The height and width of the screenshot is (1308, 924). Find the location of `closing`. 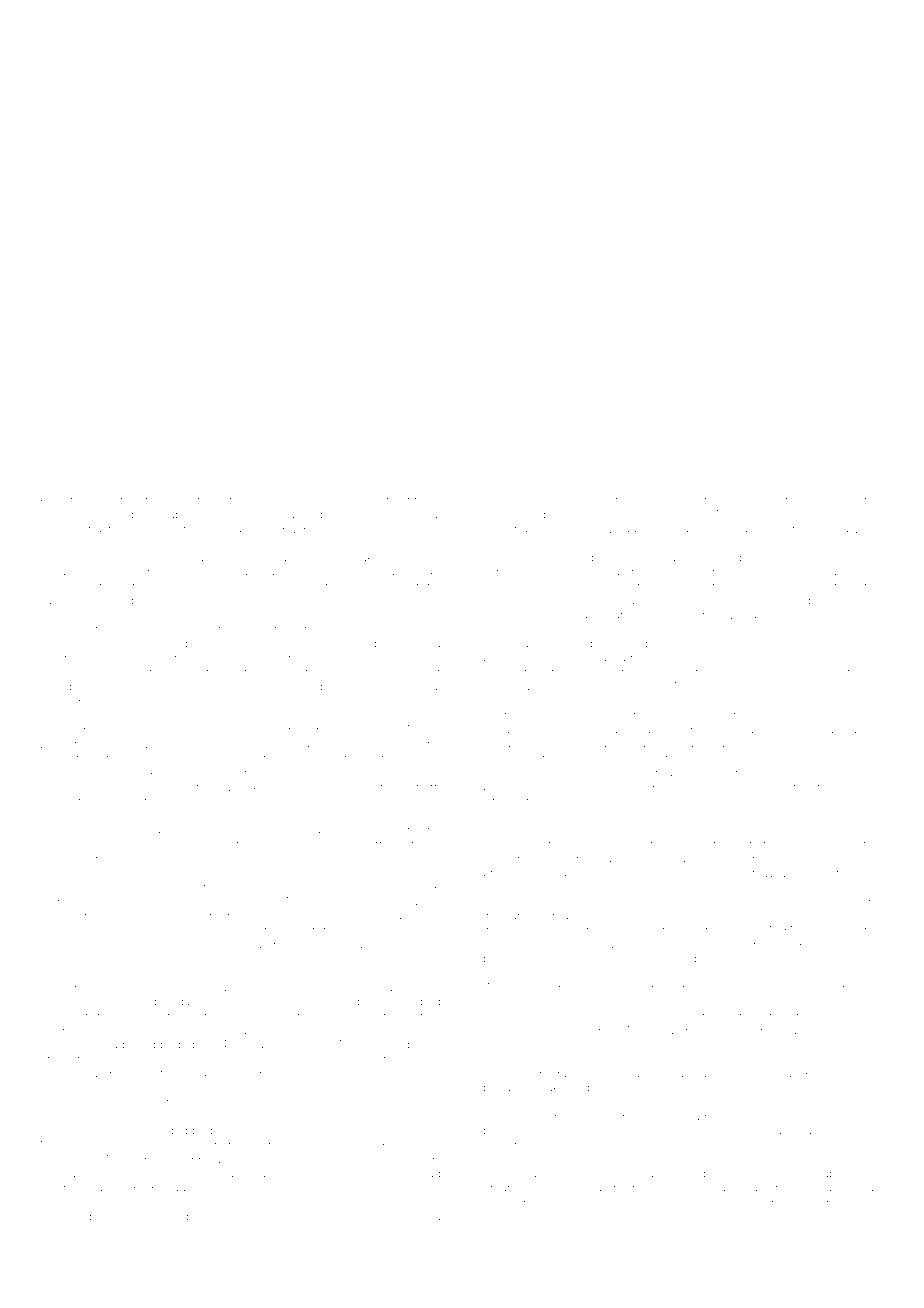

closing is located at coordinates (531, 716).
